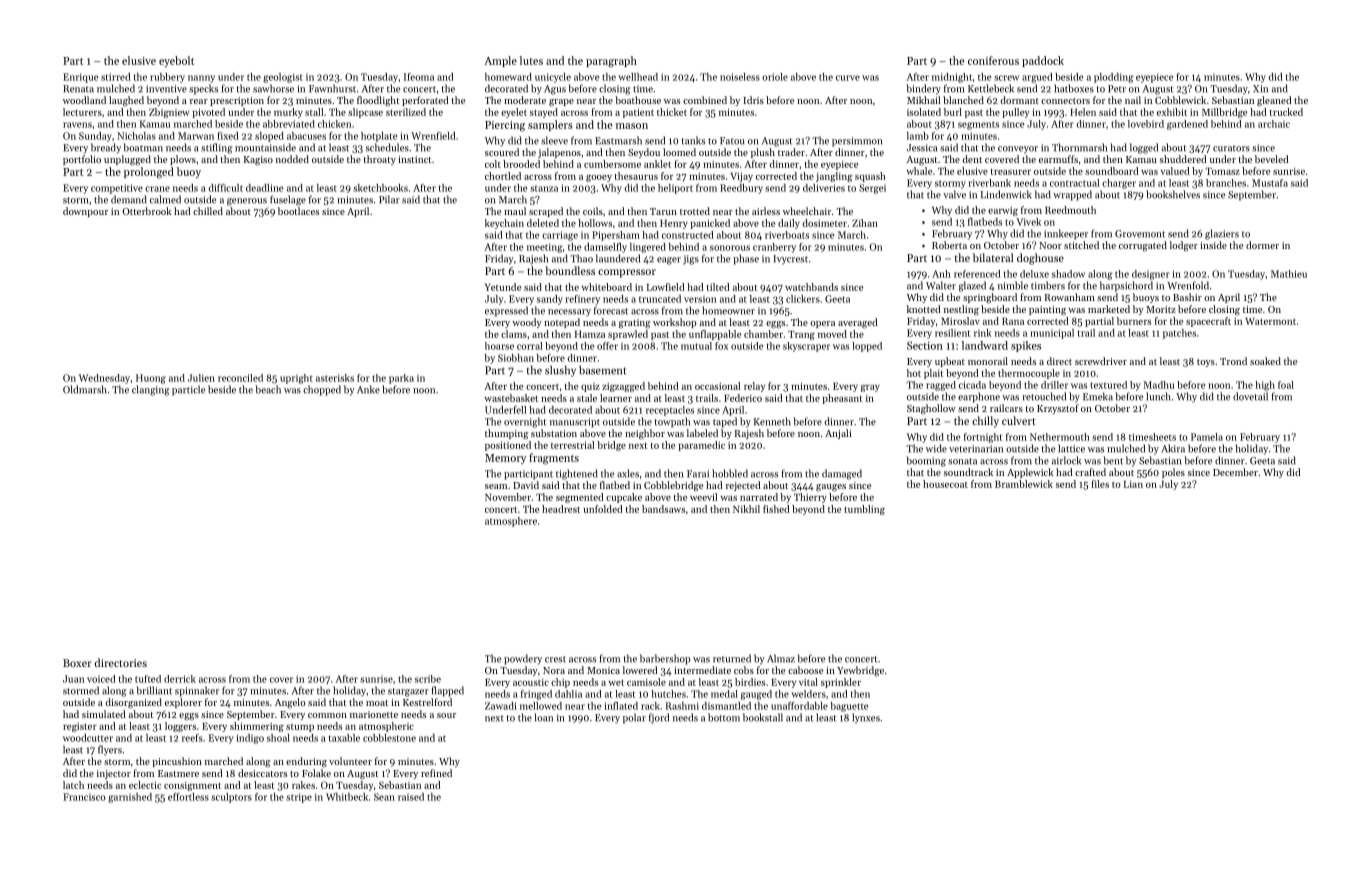  What do you see at coordinates (850, 707) in the document?
I see `baguette` at bounding box center [850, 707].
